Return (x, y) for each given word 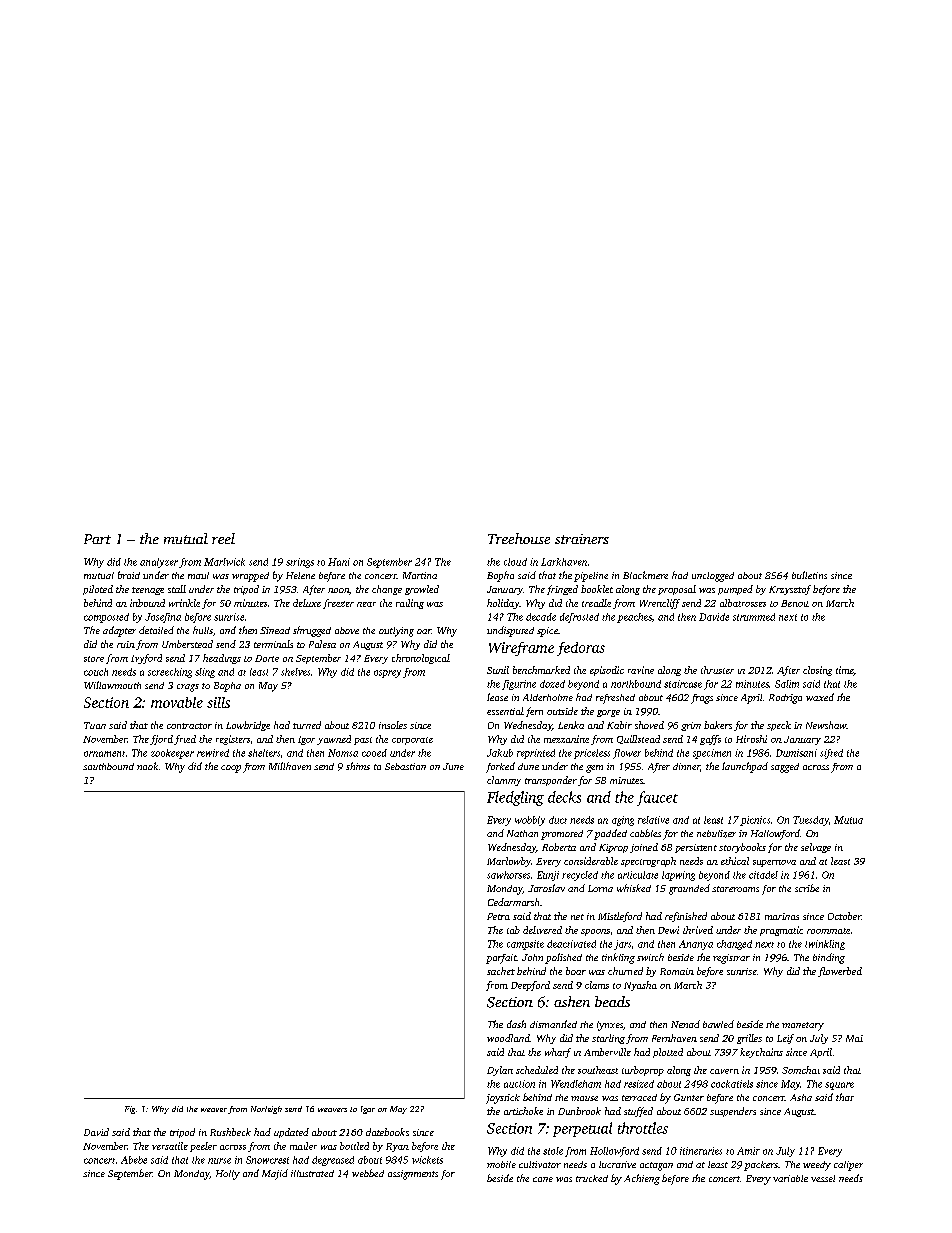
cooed (374, 753)
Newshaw (826, 725)
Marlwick (224, 562)
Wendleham (576, 1084)
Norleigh (266, 1110)
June (453, 766)
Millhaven (290, 766)
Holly (228, 1175)
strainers (582, 539)
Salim (787, 684)
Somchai (801, 1070)
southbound (108, 766)
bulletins (809, 575)
